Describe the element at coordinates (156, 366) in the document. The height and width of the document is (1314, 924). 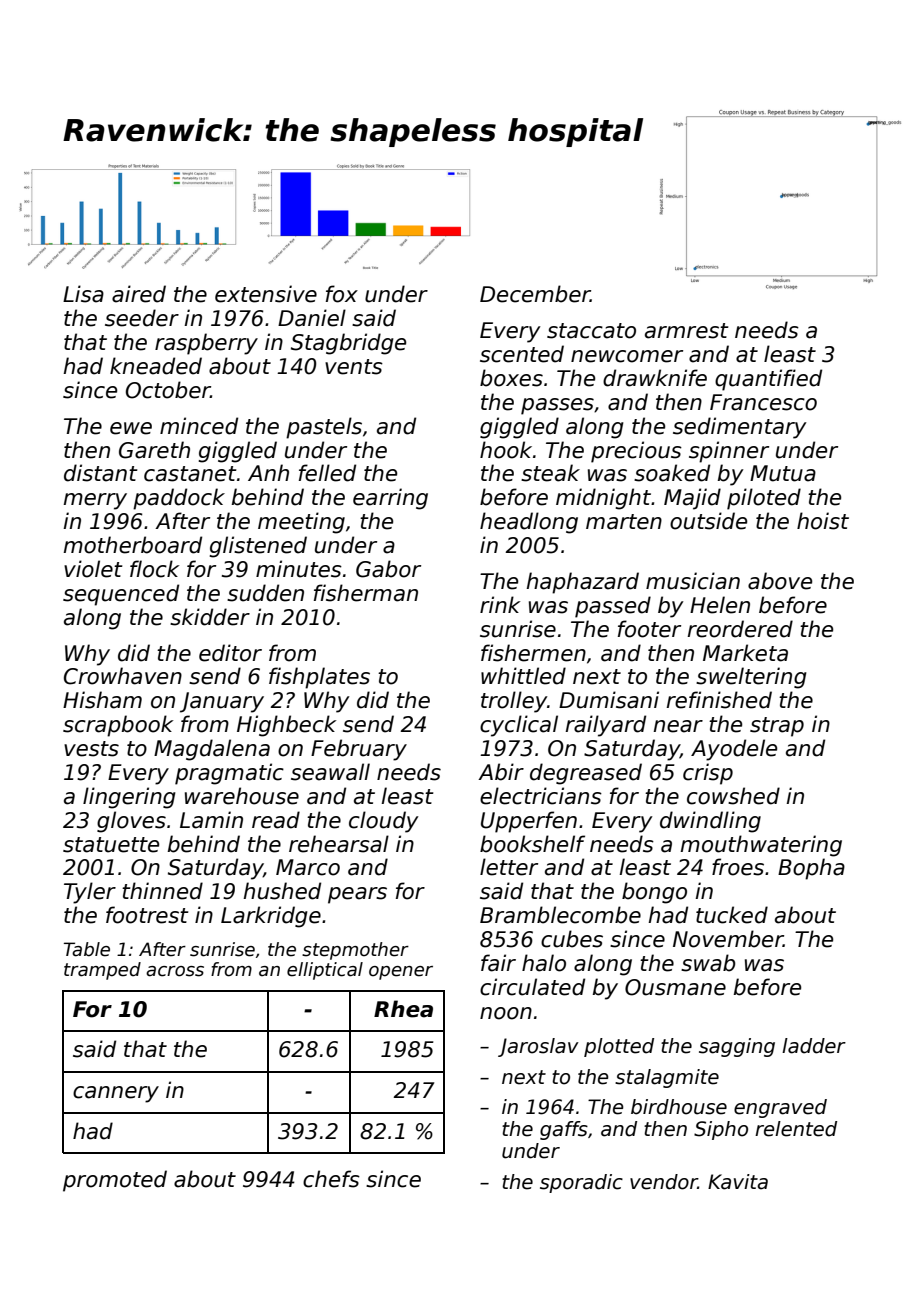
I see `kneaded` at that location.
